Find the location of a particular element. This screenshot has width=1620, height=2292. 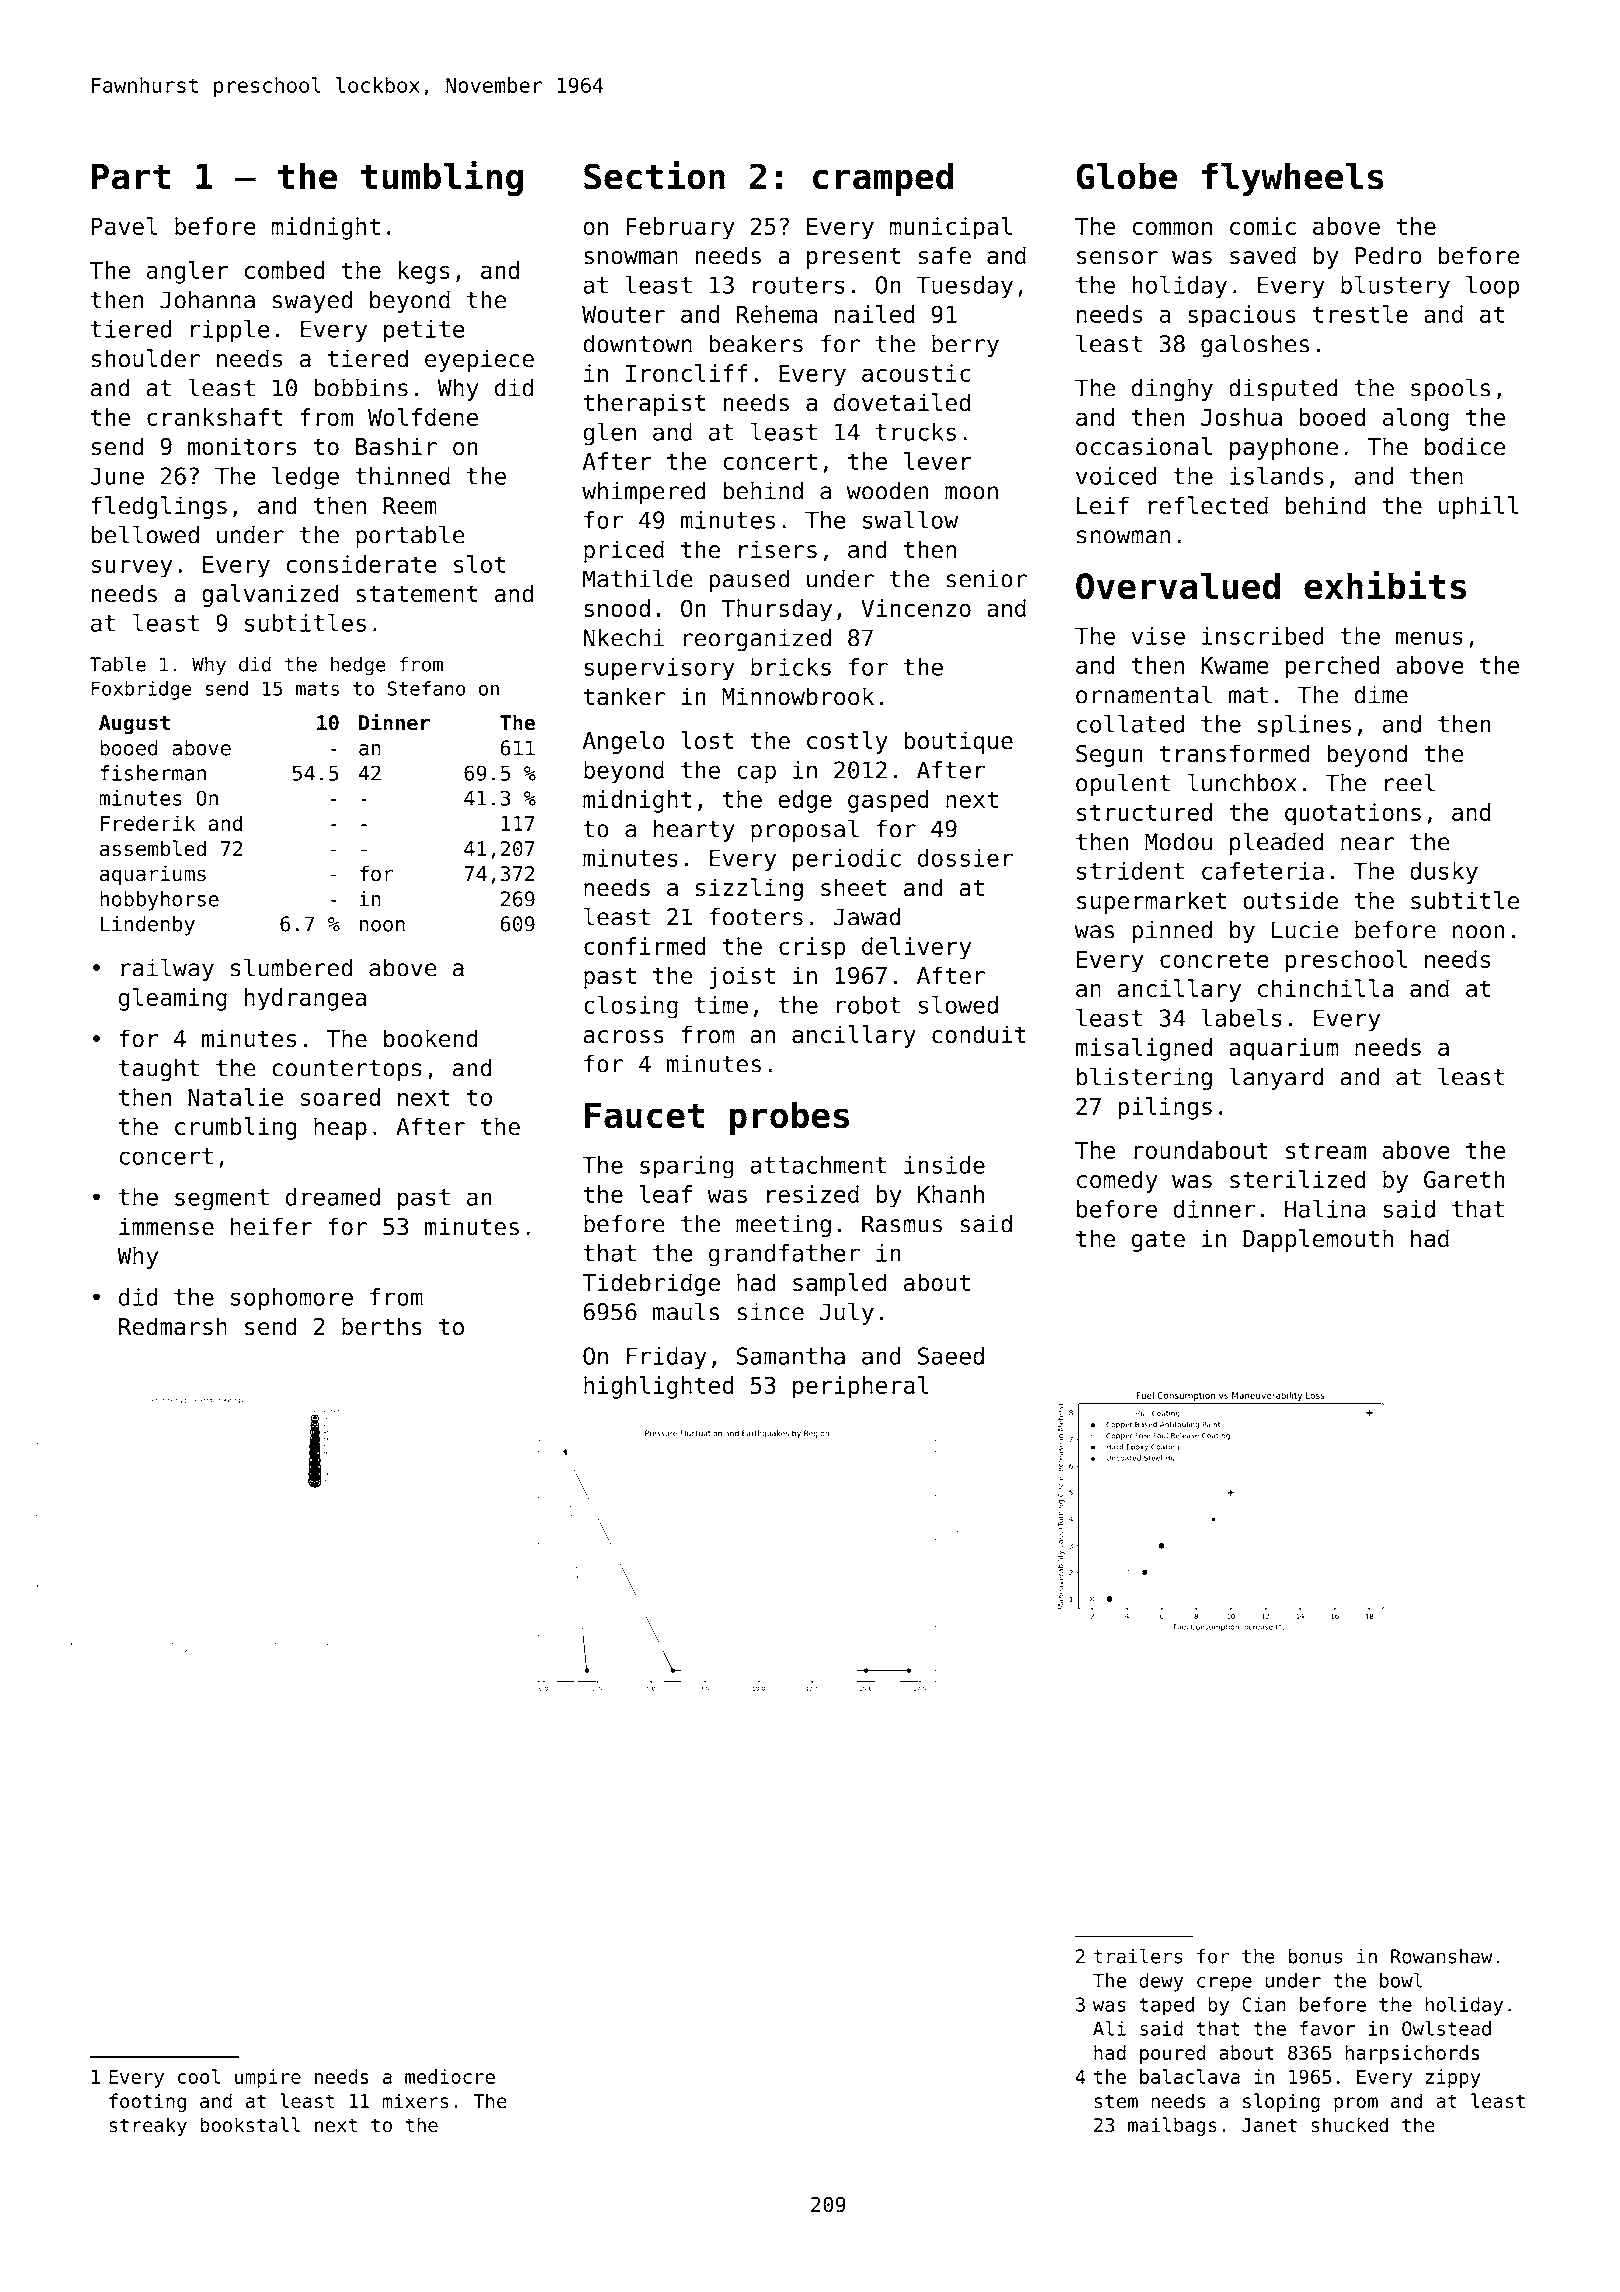

shucked is located at coordinates (1349, 2124).
